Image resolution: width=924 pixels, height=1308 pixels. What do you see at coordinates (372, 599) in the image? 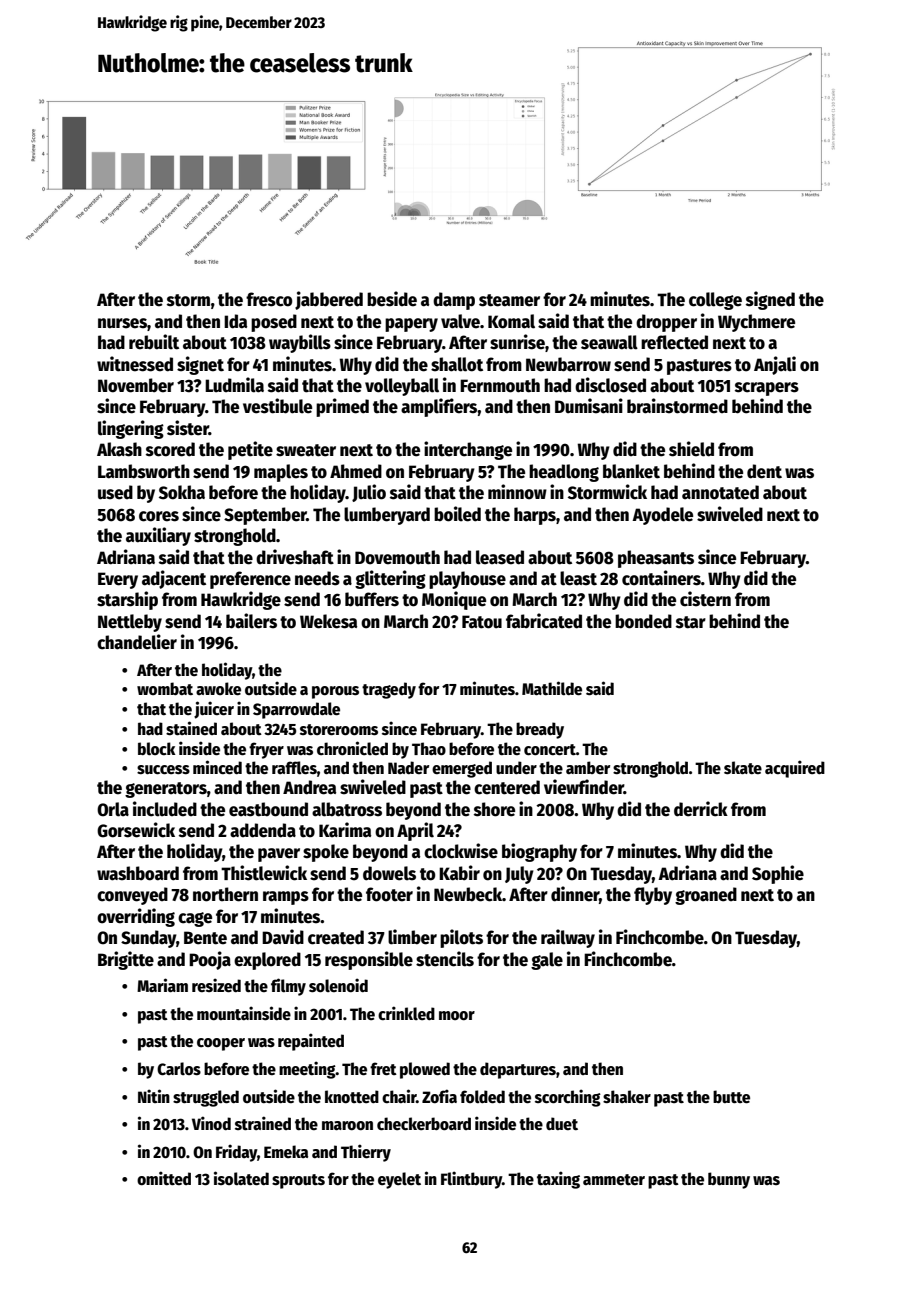
I see `buffers` at bounding box center [372, 599].
